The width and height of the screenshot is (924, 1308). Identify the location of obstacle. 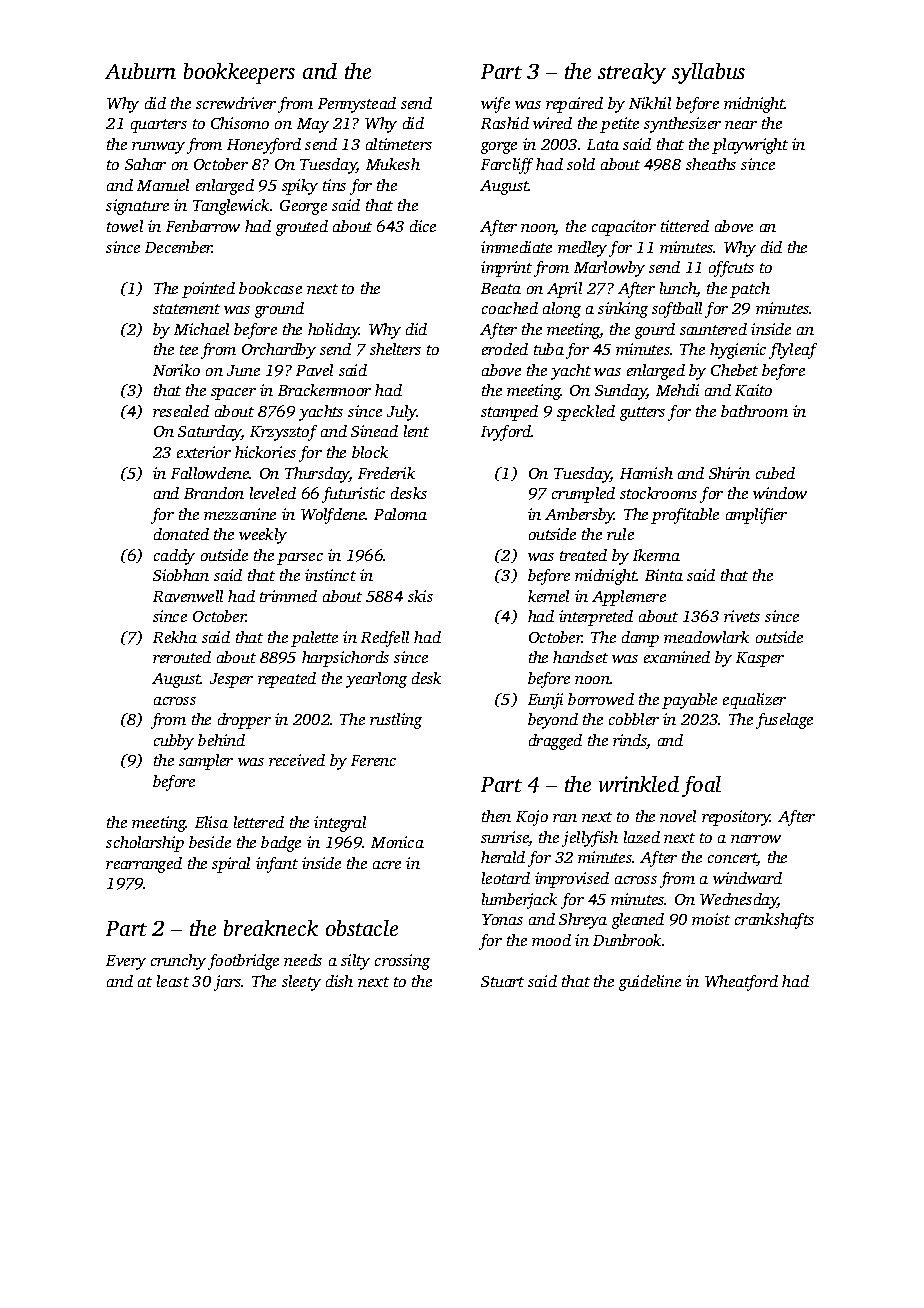
(362, 928).
